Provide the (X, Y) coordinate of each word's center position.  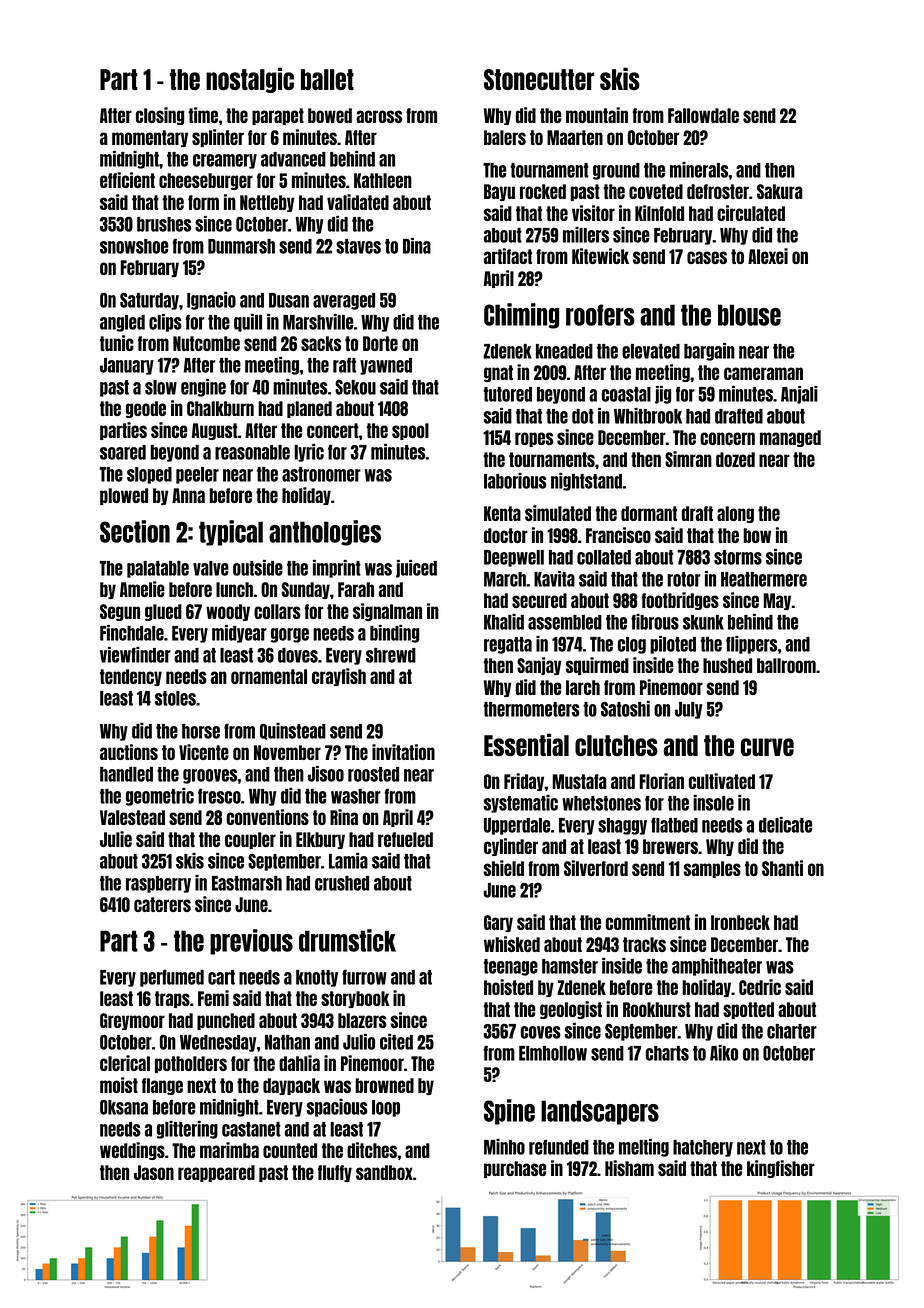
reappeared (216, 1173)
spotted (748, 1010)
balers (505, 137)
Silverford (596, 868)
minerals (699, 170)
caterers (162, 904)
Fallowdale (703, 115)
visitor (593, 213)
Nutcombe (206, 343)
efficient (127, 180)
